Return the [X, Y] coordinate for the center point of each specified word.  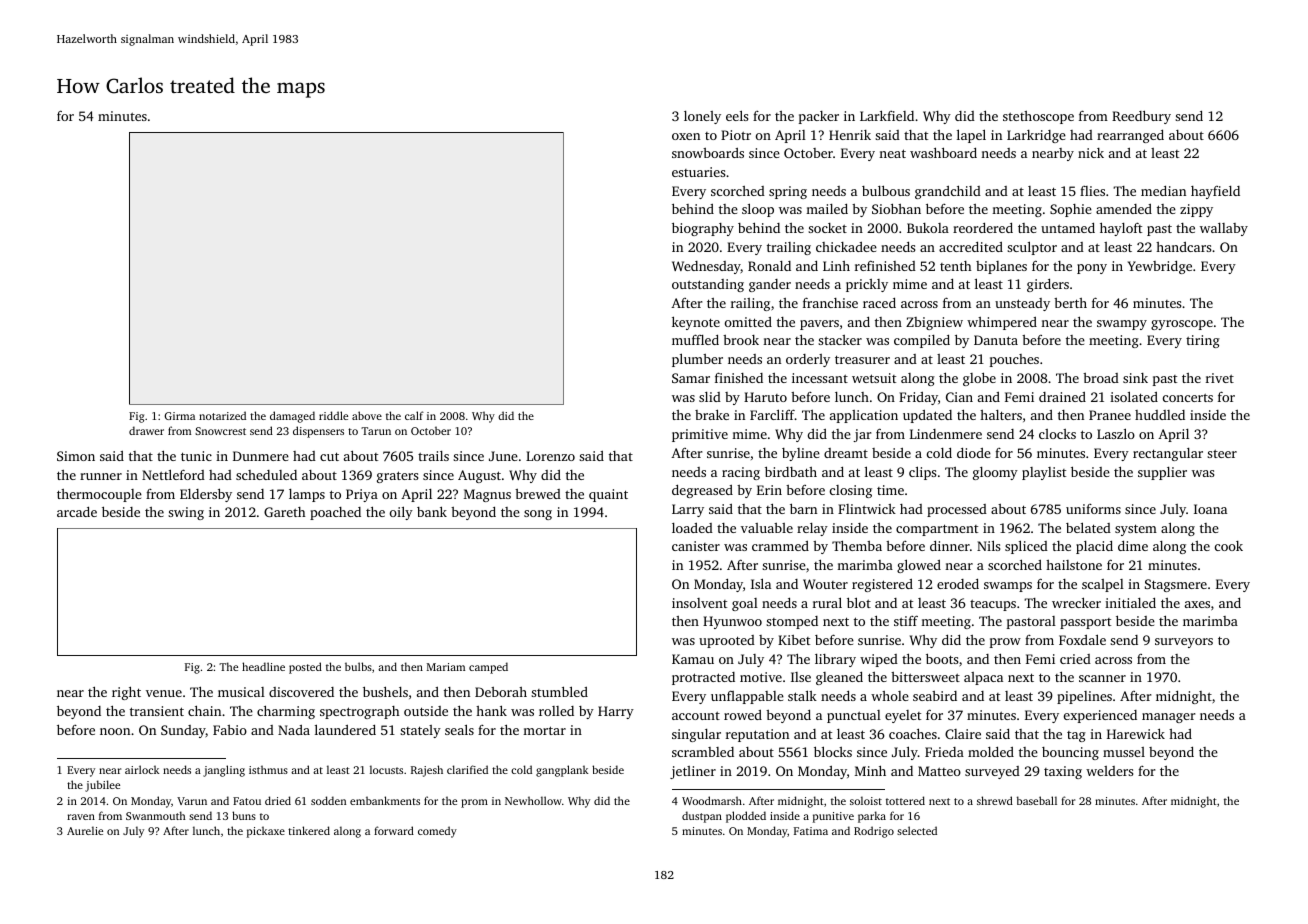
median [1163, 191]
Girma [179, 416]
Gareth [285, 512]
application [864, 416]
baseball [1037, 800]
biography [703, 229]
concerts [1188, 398]
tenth [956, 266]
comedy [437, 832]
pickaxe [266, 832]
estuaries [698, 172]
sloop [758, 210]
